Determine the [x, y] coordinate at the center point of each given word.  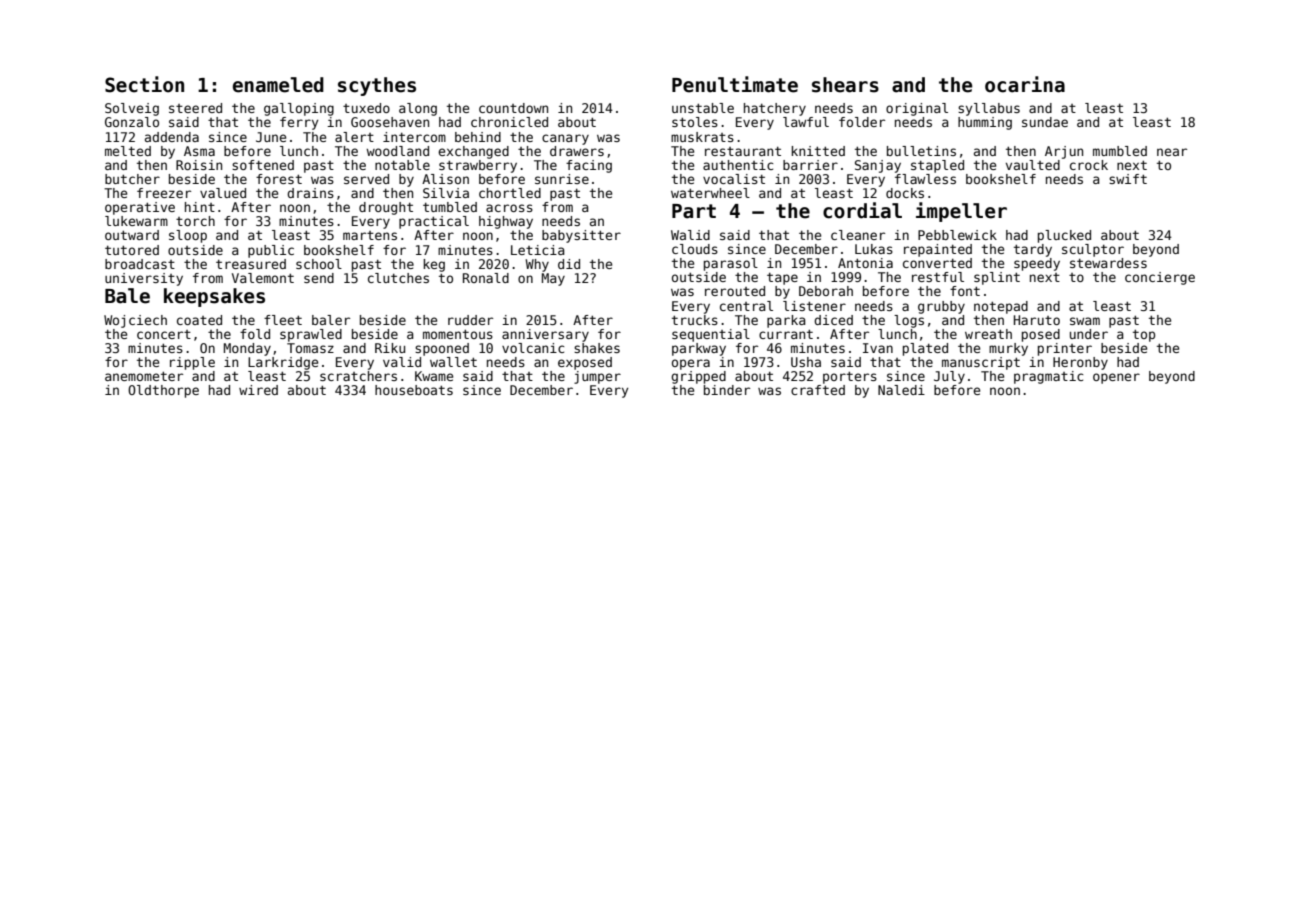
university [144, 279]
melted [128, 151]
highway [506, 222]
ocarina [1025, 84]
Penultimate [735, 84]
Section [144, 84]
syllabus [989, 109]
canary [565, 139]
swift [1128, 179]
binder [727, 390]
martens [370, 235]
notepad [1001, 307]
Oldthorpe [163, 391]
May [553, 279]
